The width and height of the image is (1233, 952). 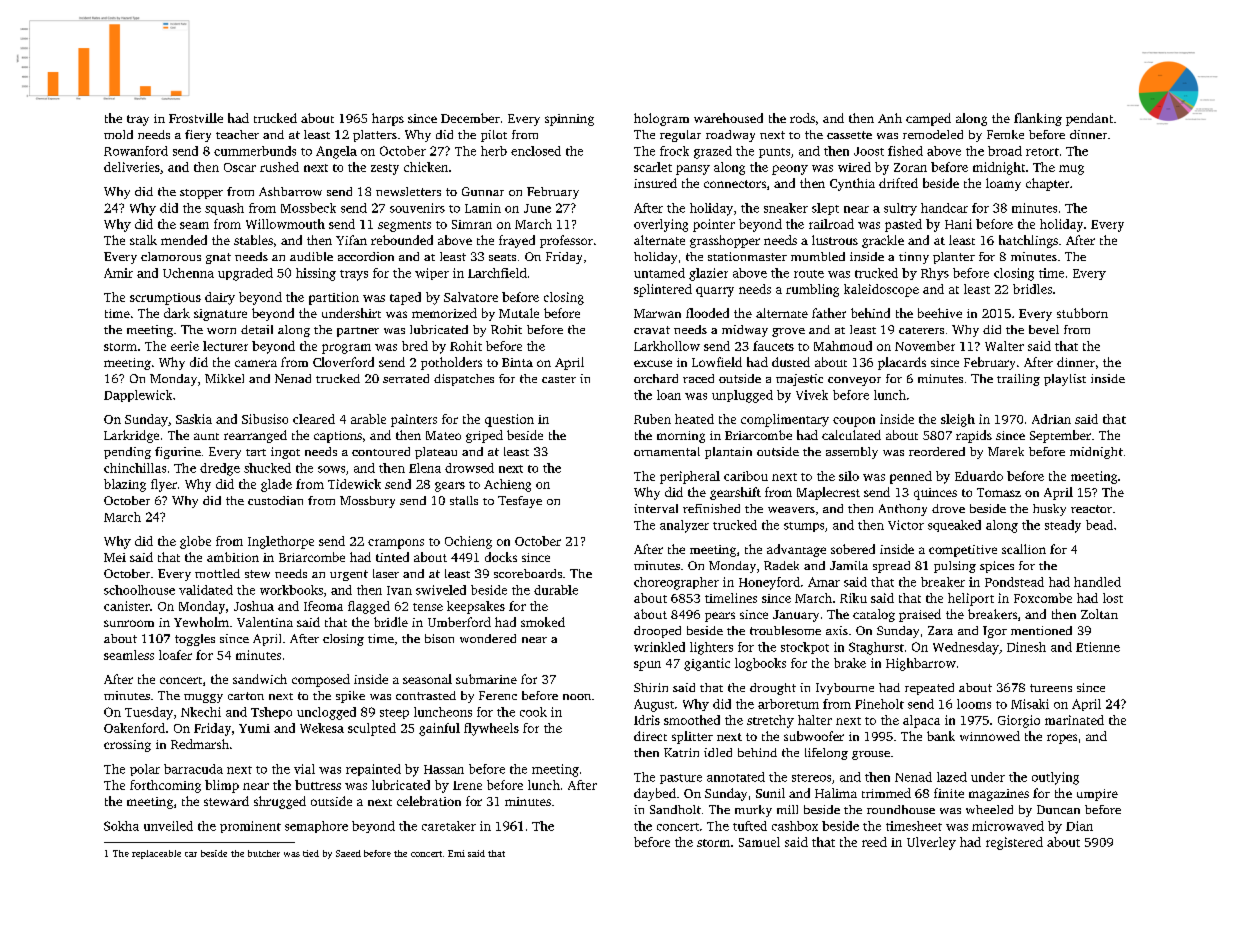 What do you see at coordinates (375, 136) in the image?
I see `platters` at bounding box center [375, 136].
